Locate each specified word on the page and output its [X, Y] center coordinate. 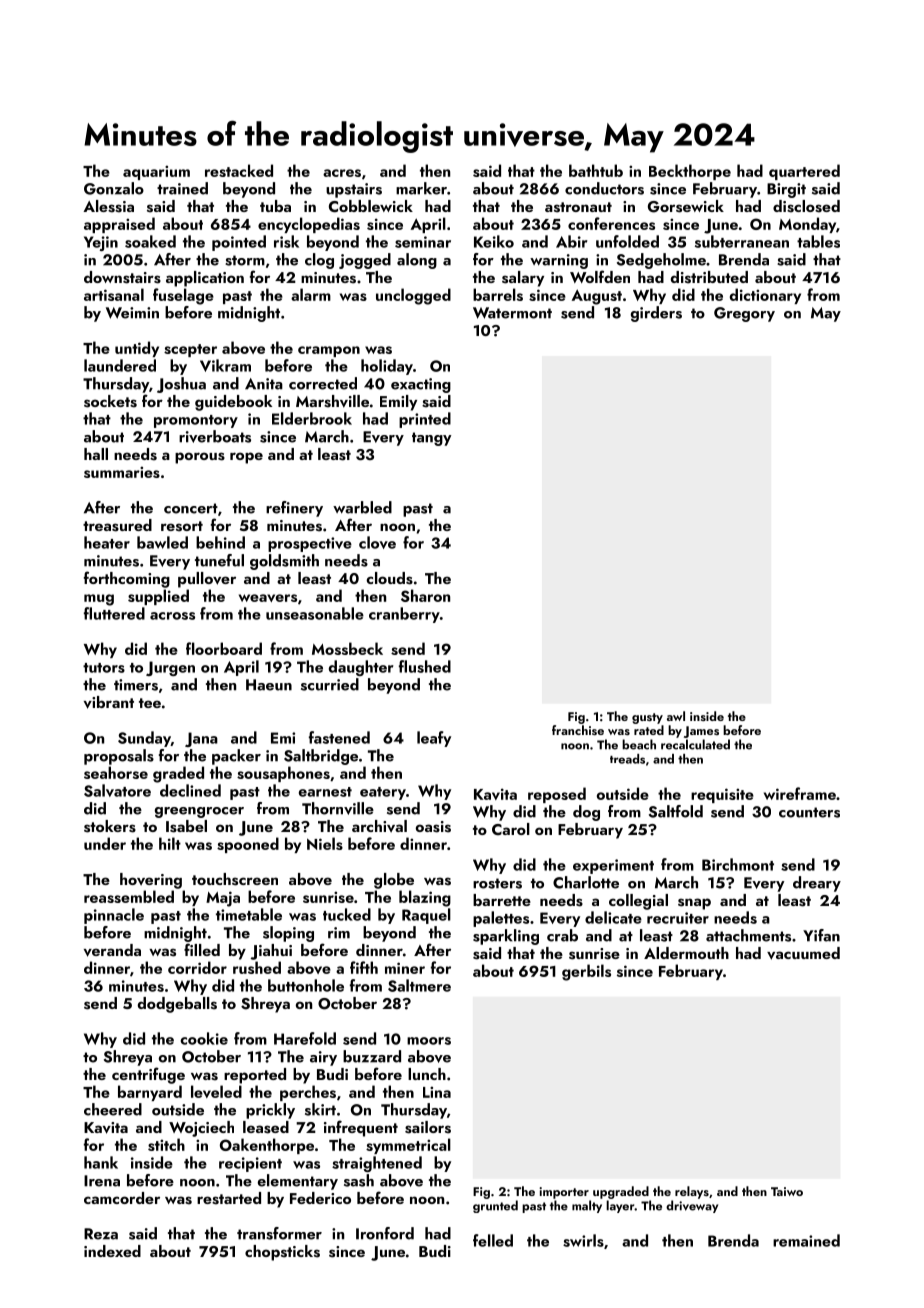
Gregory [744, 314]
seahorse [116, 772]
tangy [431, 439]
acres [342, 173]
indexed [112, 1251]
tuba [275, 206]
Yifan [821, 935]
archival [379, 826]
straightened [377, 1164]
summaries [122, 472]
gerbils [586, 972]
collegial [638, 902]
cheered [113, 1109]
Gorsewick [686, 206]
